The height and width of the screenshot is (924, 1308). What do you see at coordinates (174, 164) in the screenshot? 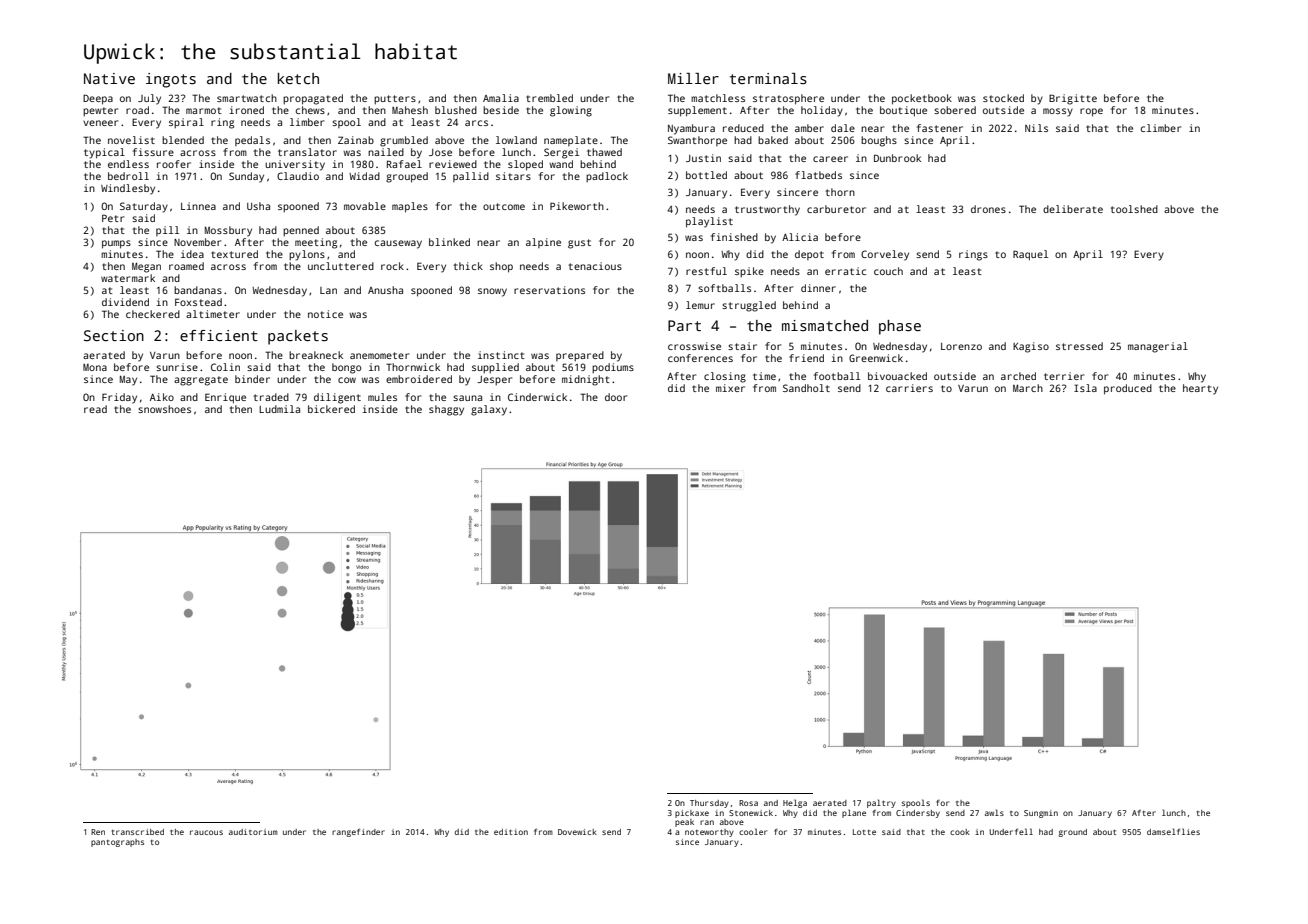
I see `roofer` at bounding box center [174, 164].
